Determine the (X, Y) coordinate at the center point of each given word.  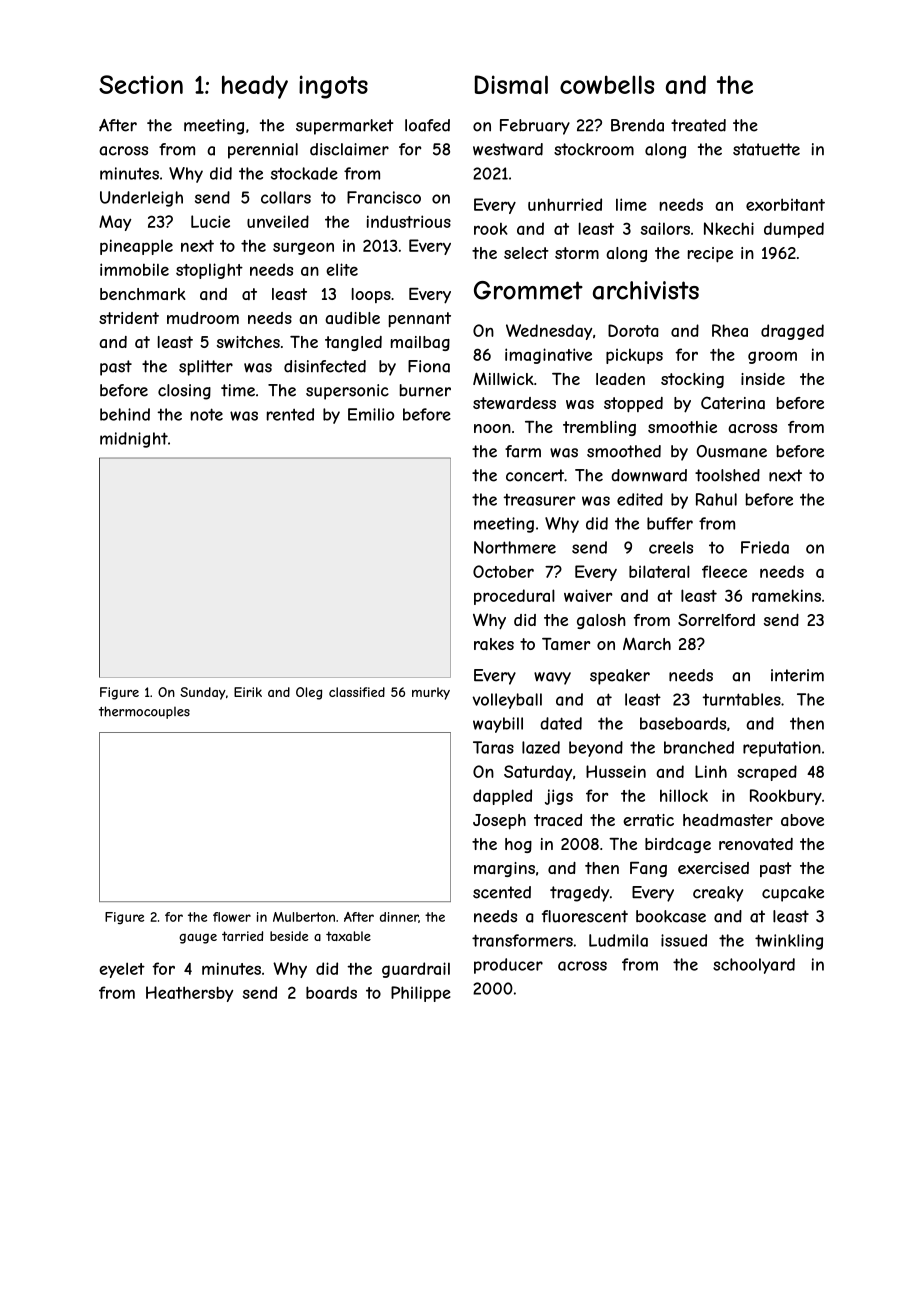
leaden (620, 379)
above (802, 820)
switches (248, 342)
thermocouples (144, 712)
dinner (399, 917)
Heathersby (189, 994)
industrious (409, 221)
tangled (353, 343)
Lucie (210, 221)
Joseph (499, 822)
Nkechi (729, 228)
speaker (620, 677)
